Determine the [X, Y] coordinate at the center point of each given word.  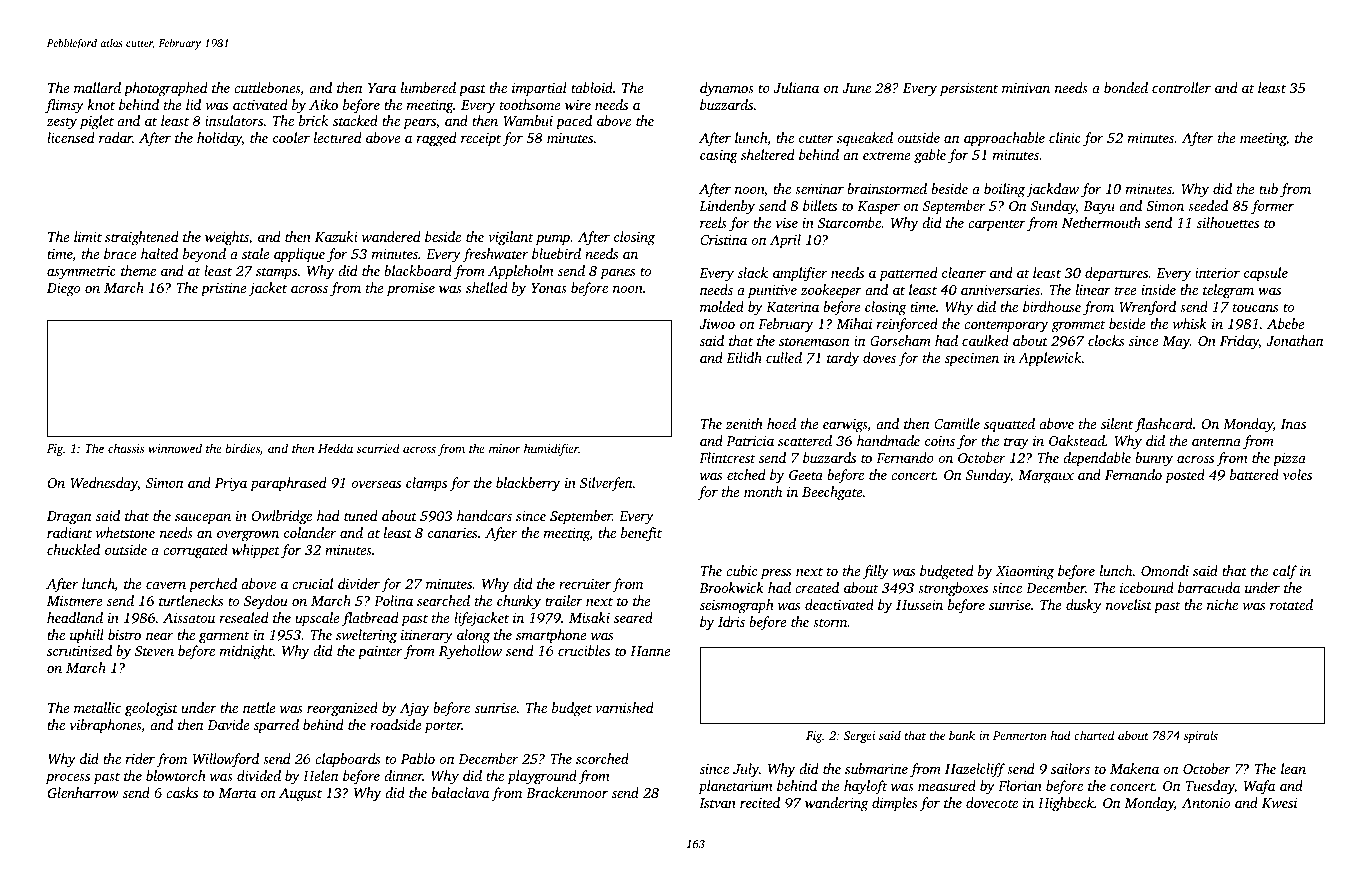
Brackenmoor [567, 792]
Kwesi [1279, 803]
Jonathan [1294, 340]
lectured [338, 137]
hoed [781, 423]
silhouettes [1228, 222]
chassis [126, 448]
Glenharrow [83, 792]
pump [553, 240]
